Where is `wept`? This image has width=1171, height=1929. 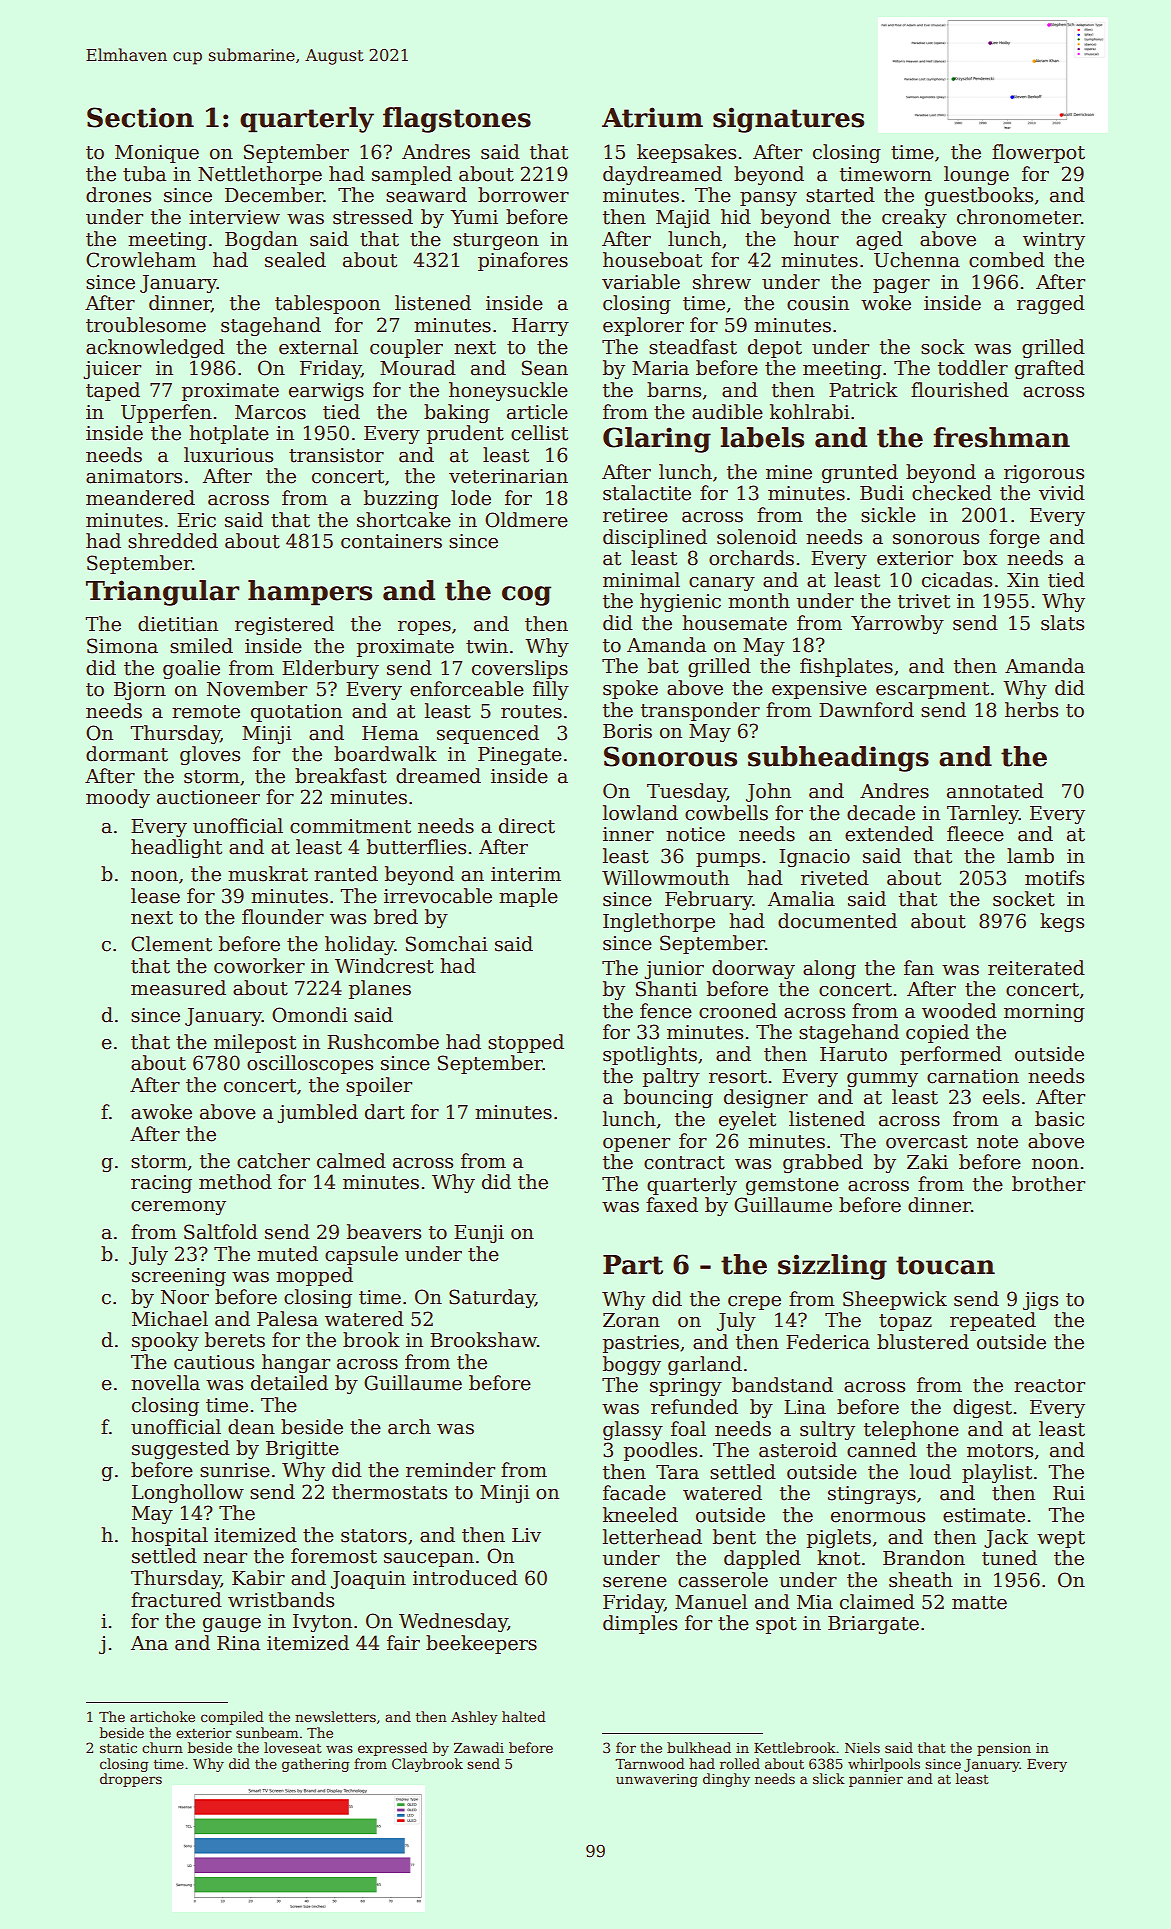 wept is located at coordinates (1061, 1539).
